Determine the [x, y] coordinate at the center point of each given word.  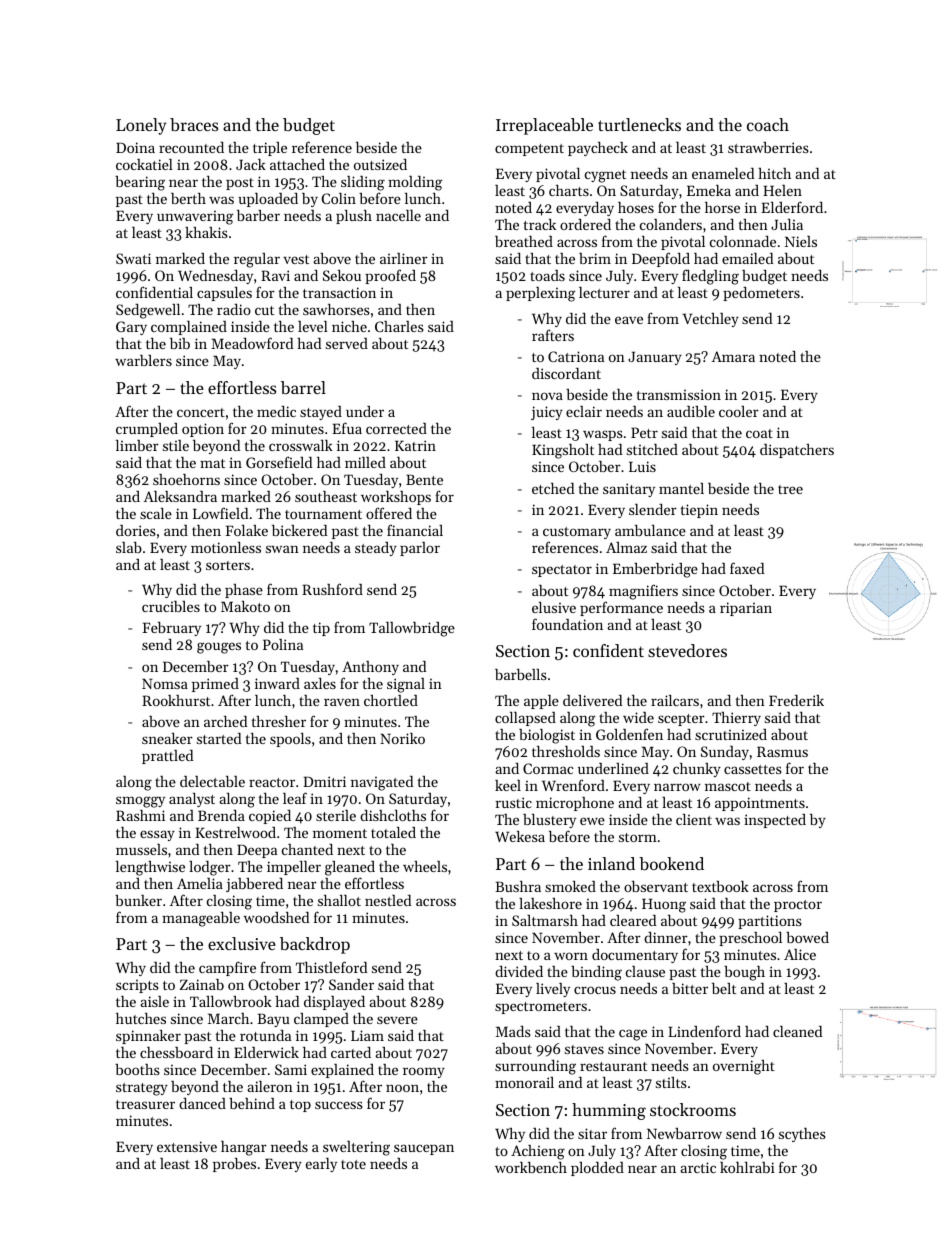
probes [234, 1165]
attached [297, 164]
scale [156, 513]
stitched [652, 449]
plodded [597, 1169]
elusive [554, 607]
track [540, 224]
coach [768, 124]
